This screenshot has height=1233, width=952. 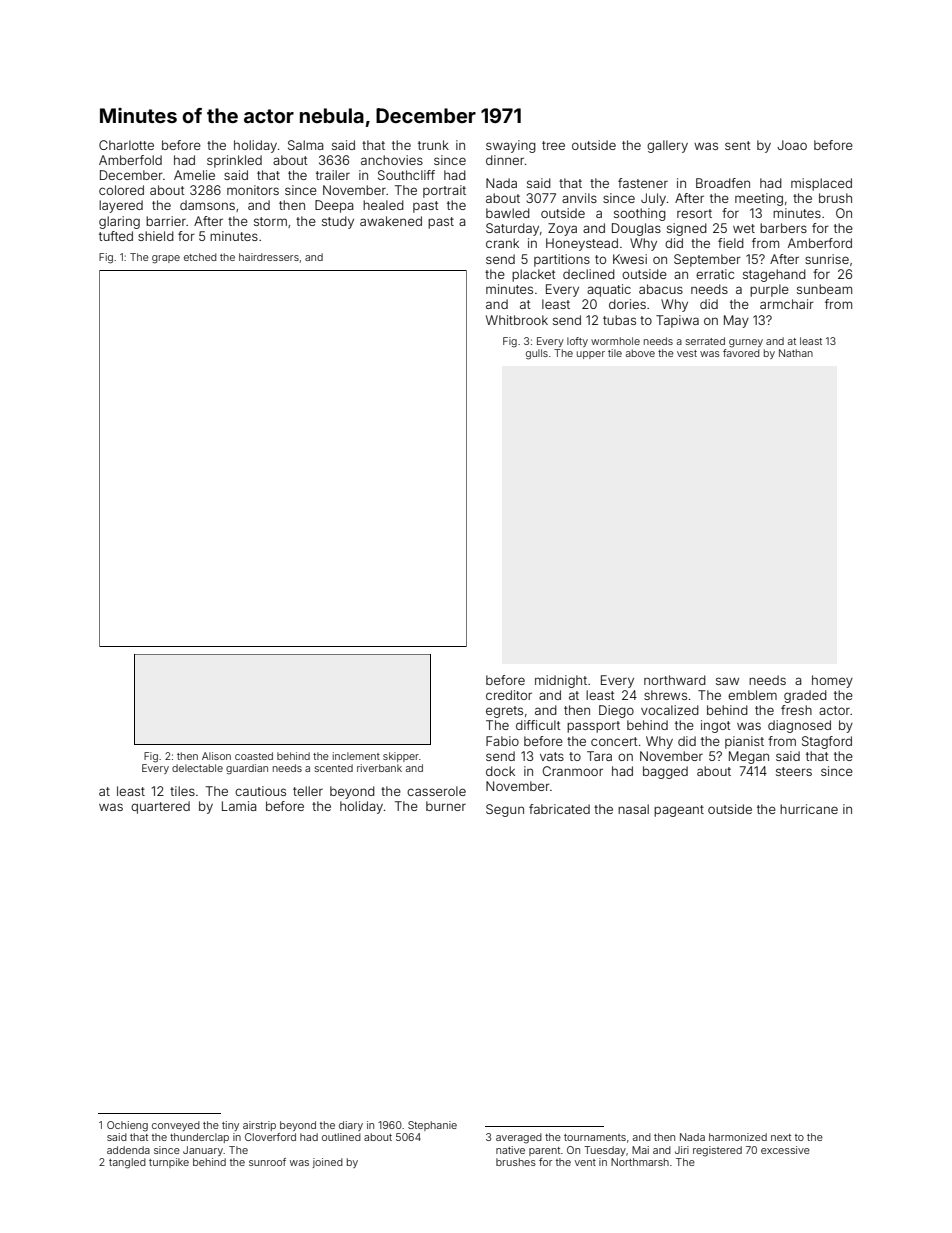 What do you see at coordinates (444, 191) in the screenshot?
I see `portrait` at bounding box center [444, 191].
